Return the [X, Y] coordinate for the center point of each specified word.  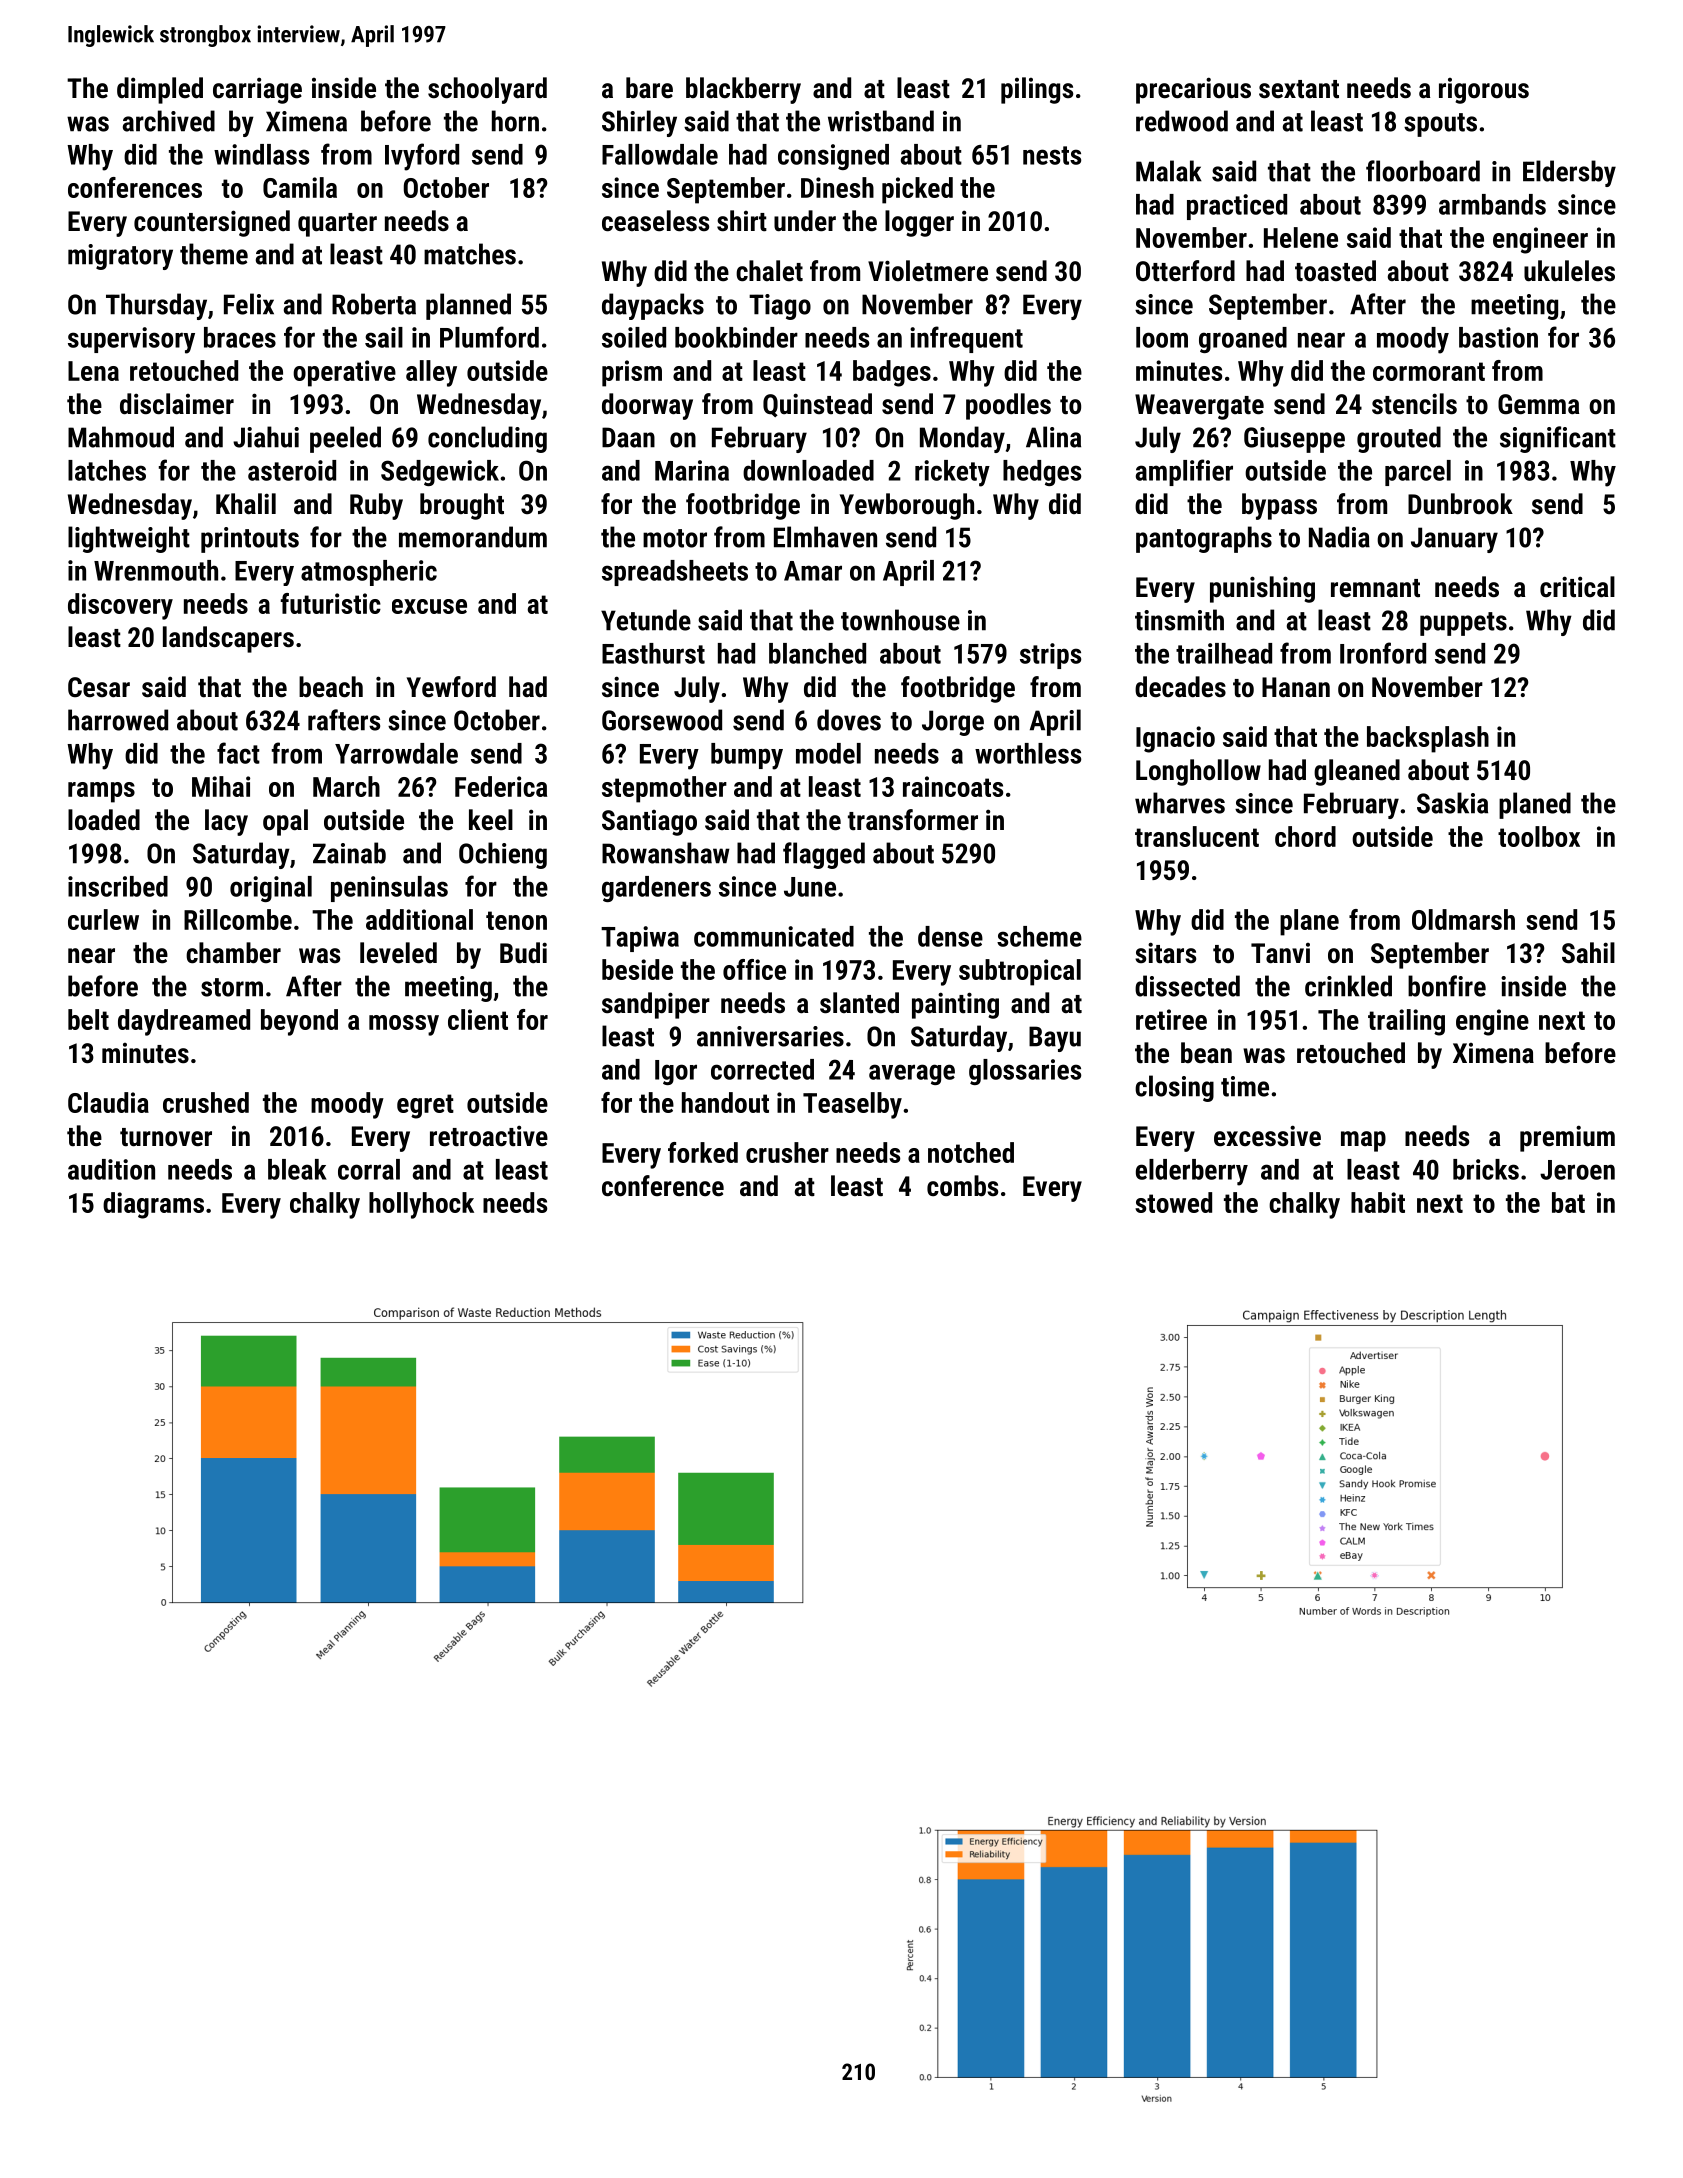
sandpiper [656, 1005]
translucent [1197, 836]
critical [1577, 587]
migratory [120, 257]
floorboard [1423, 171]
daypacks [653, 306]
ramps [101, 792]
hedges [1042, 473]
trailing [1406, 1022]
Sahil [1588, 953]
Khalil [246, 504]
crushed [206, 1102]
